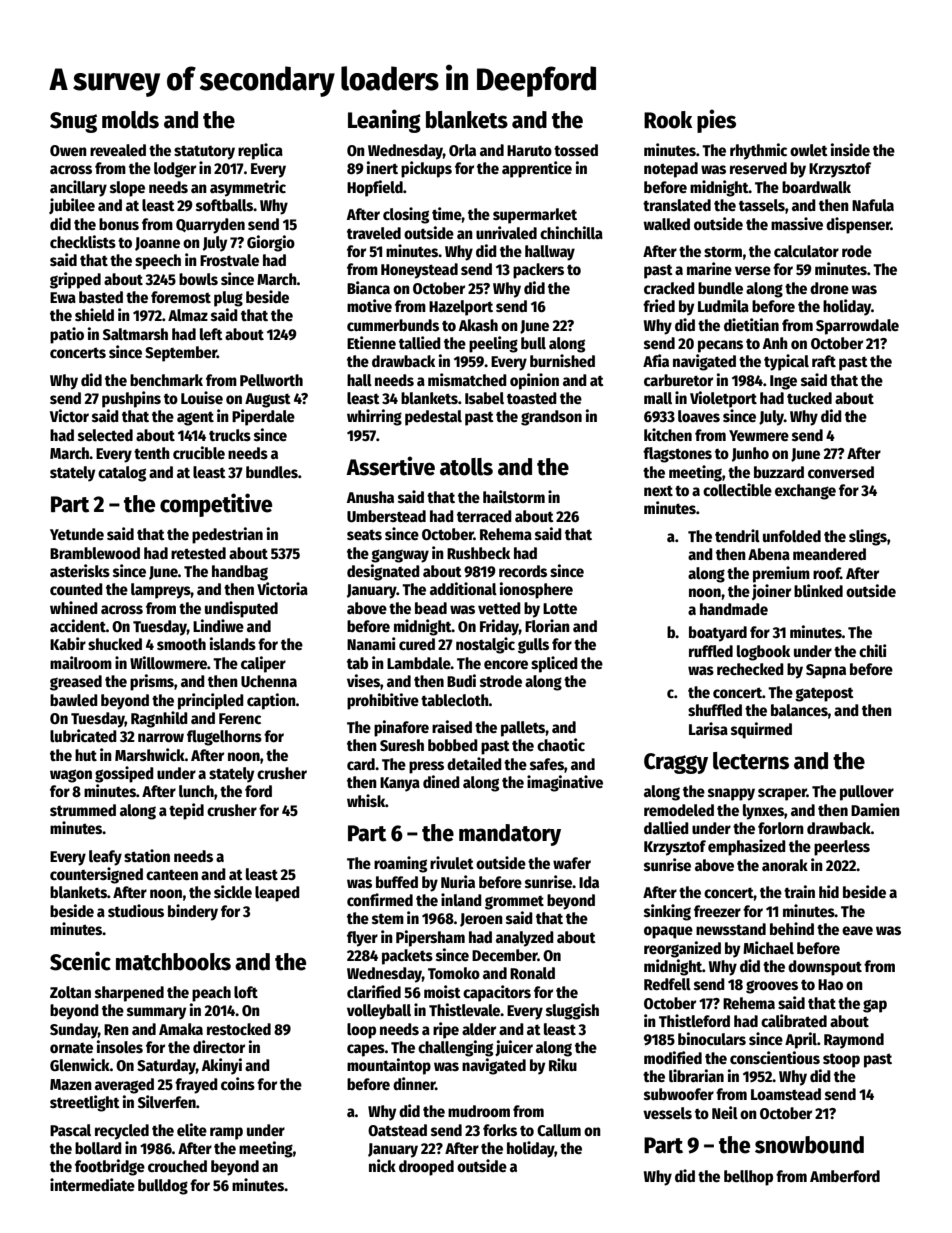 This page has height=1233, width=952. I want to click on bellhop, so click(748, 1178).
